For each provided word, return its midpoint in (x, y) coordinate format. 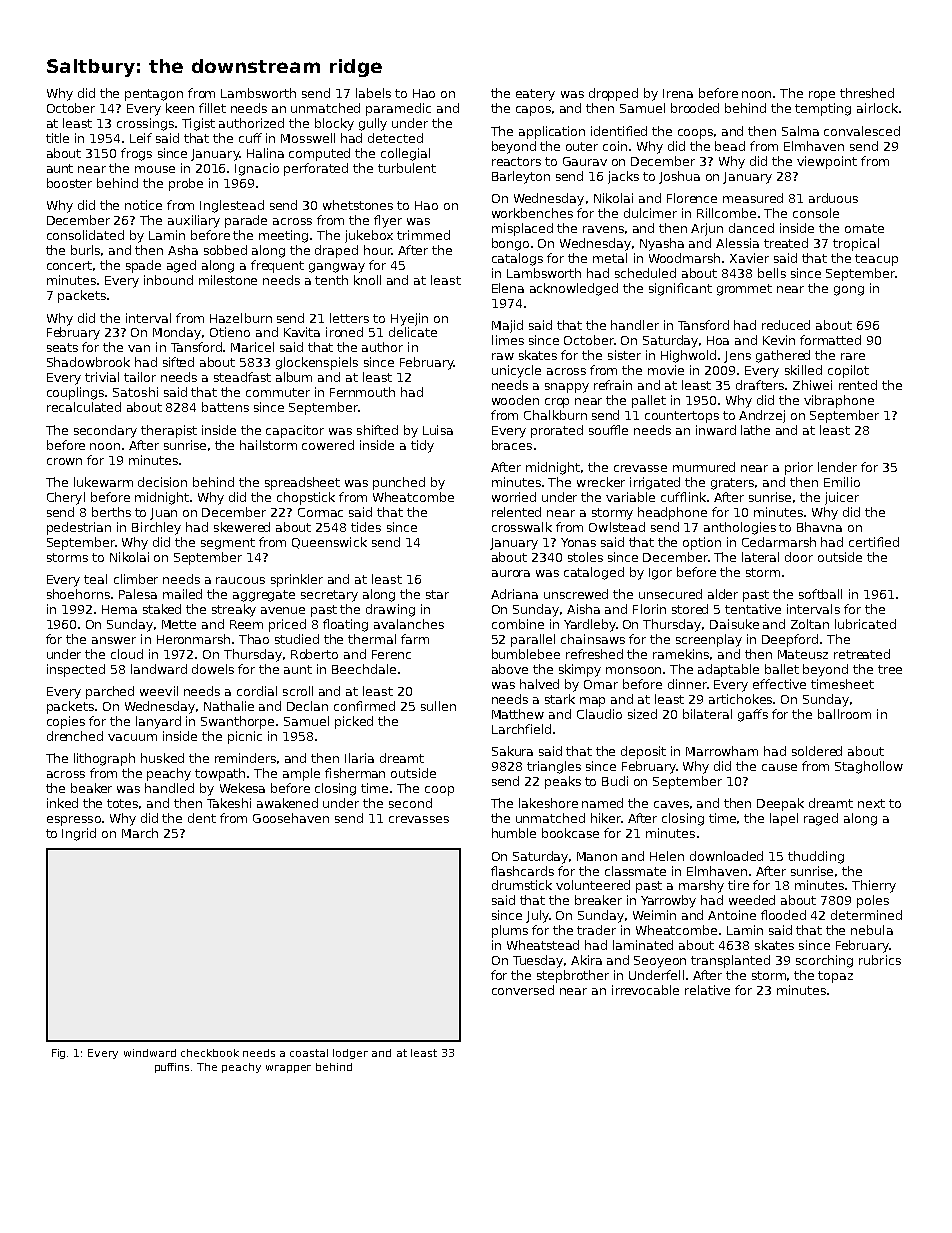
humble (514, 833)
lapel (784, 819)
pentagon (154, 95)
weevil (159, 691)
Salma (800, 131)
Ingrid (79, 834)
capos (533, 111)
